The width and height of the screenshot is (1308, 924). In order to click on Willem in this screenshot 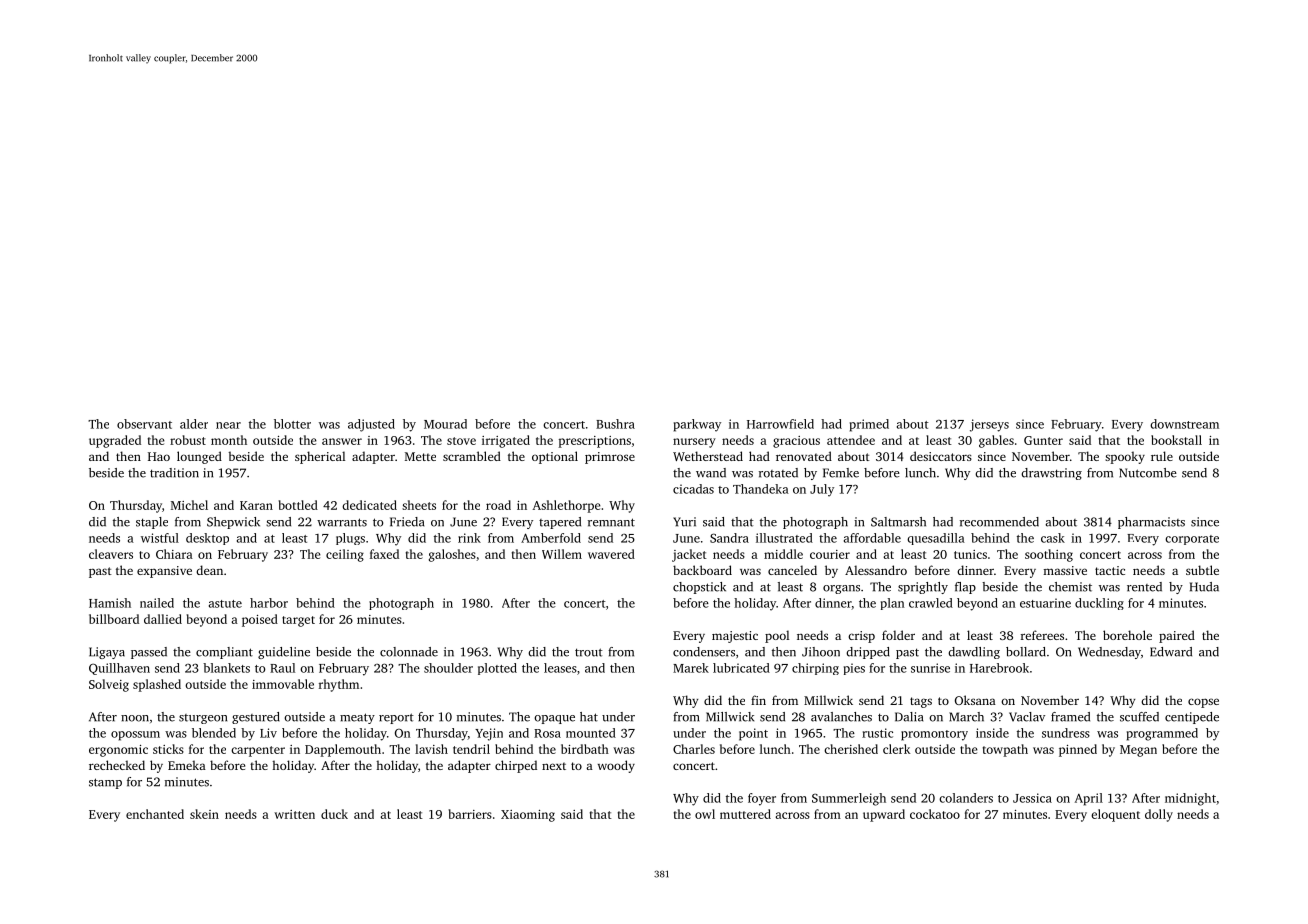, I will do `click(562, 554)`.
